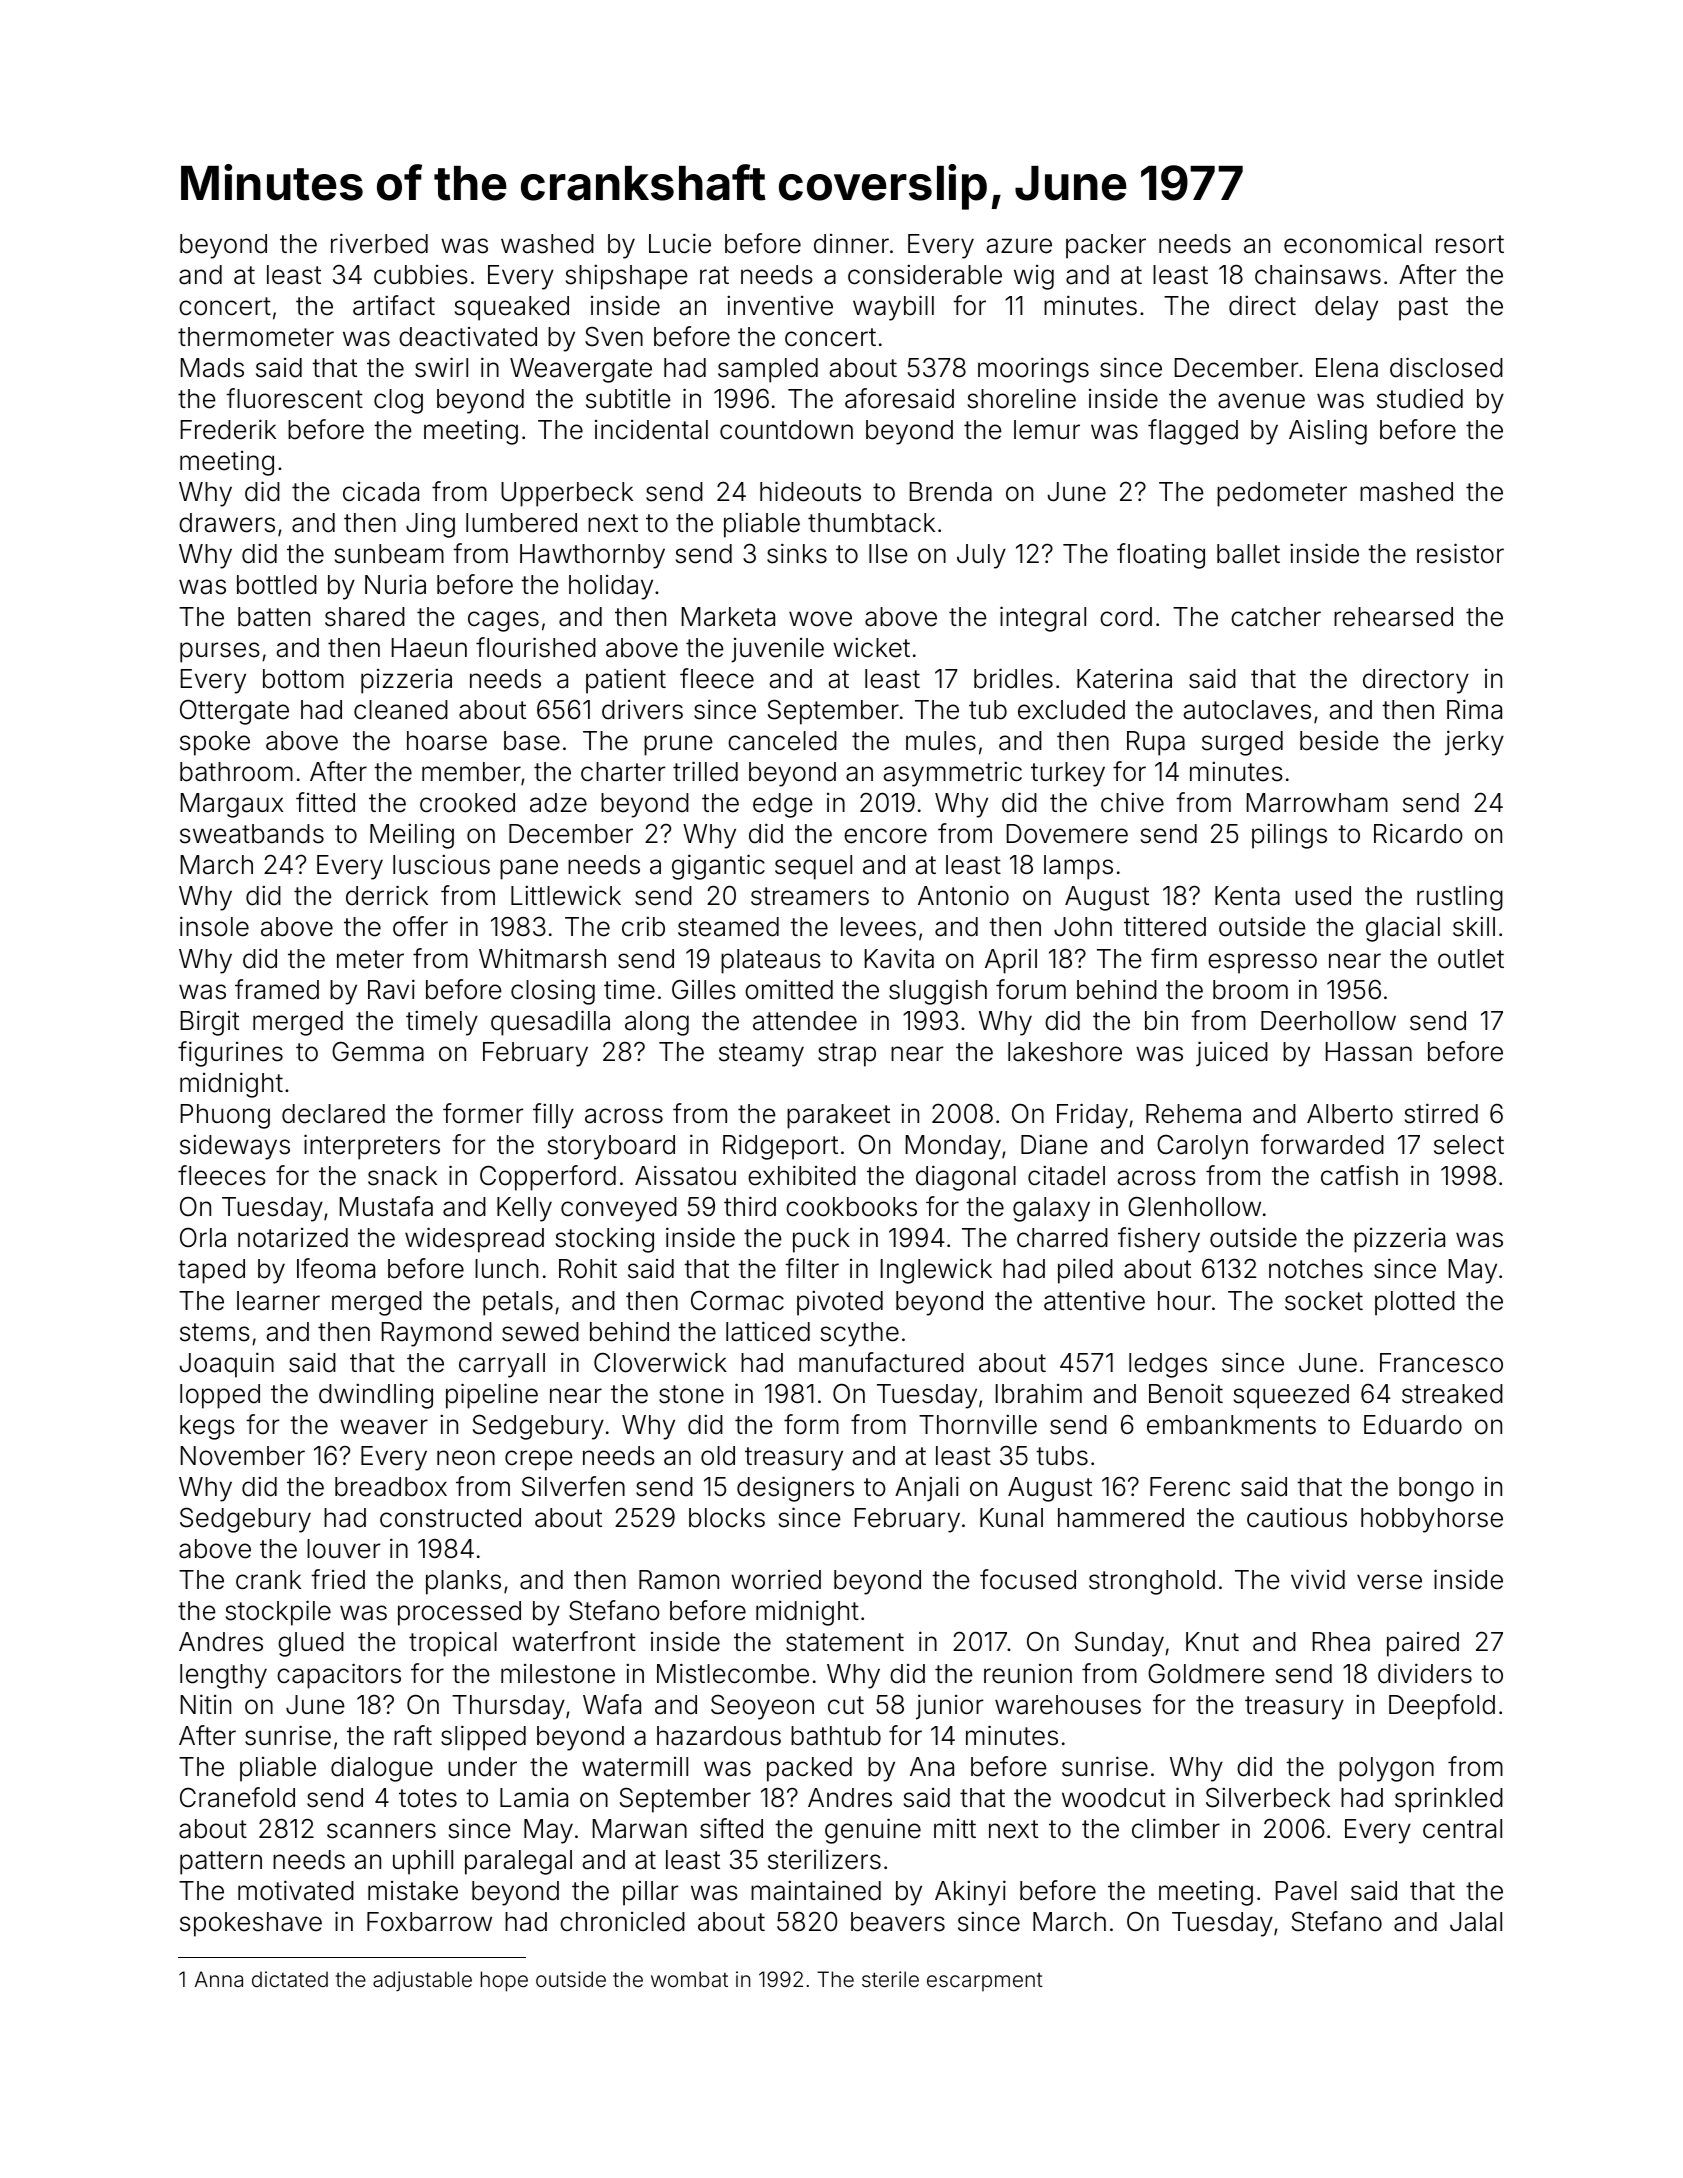 The height and width of the document is (2178, 1683). I want to click on resort, so click(1470, 244).
